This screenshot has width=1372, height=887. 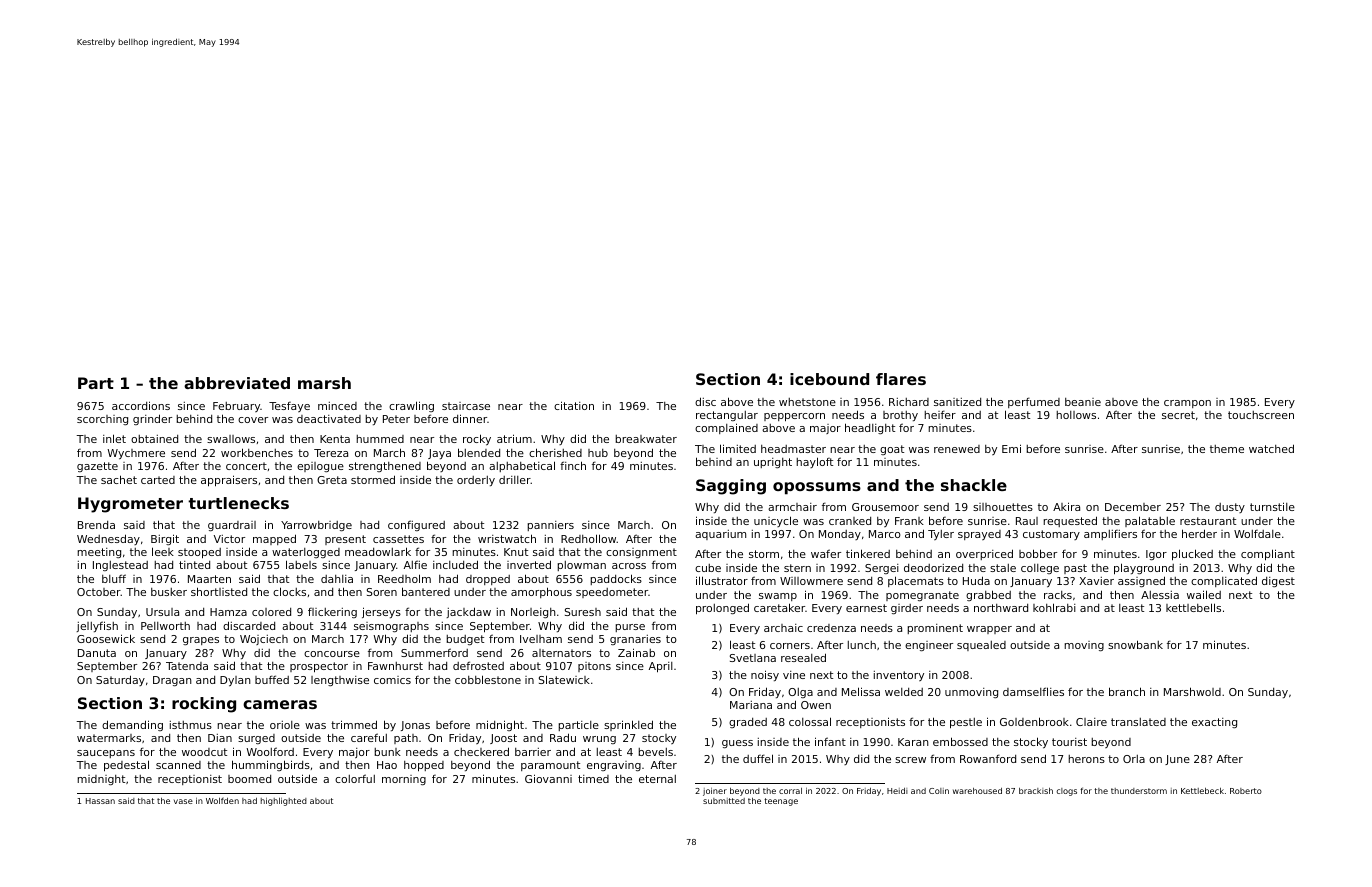 I want to click on kettlebells, so click(x=1193, y=607).
